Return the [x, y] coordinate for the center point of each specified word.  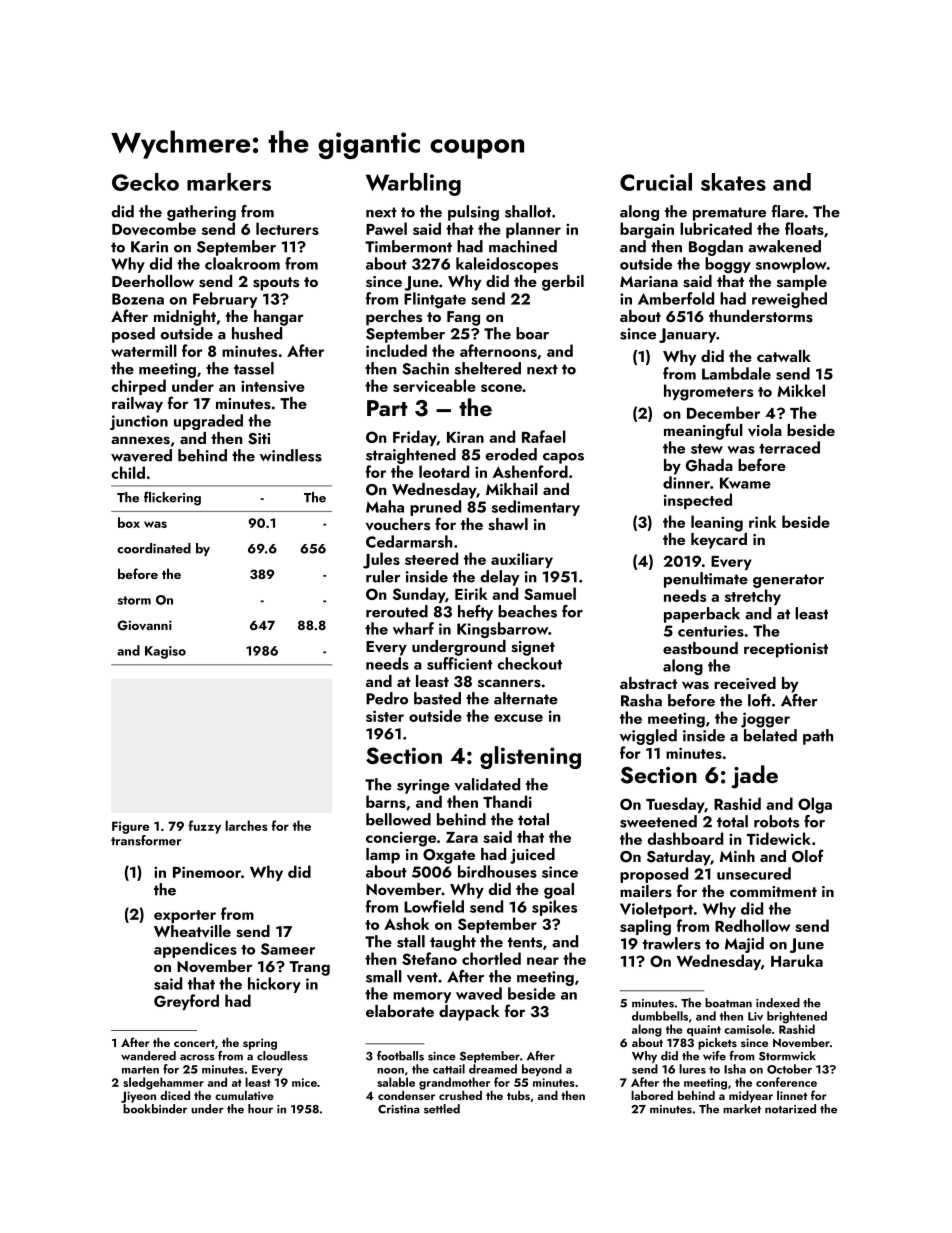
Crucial [656, 182]
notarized [790, 1109]
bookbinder [155, 1109]
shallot [528, 211]
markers [229, 182]
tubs [518, 1095]
